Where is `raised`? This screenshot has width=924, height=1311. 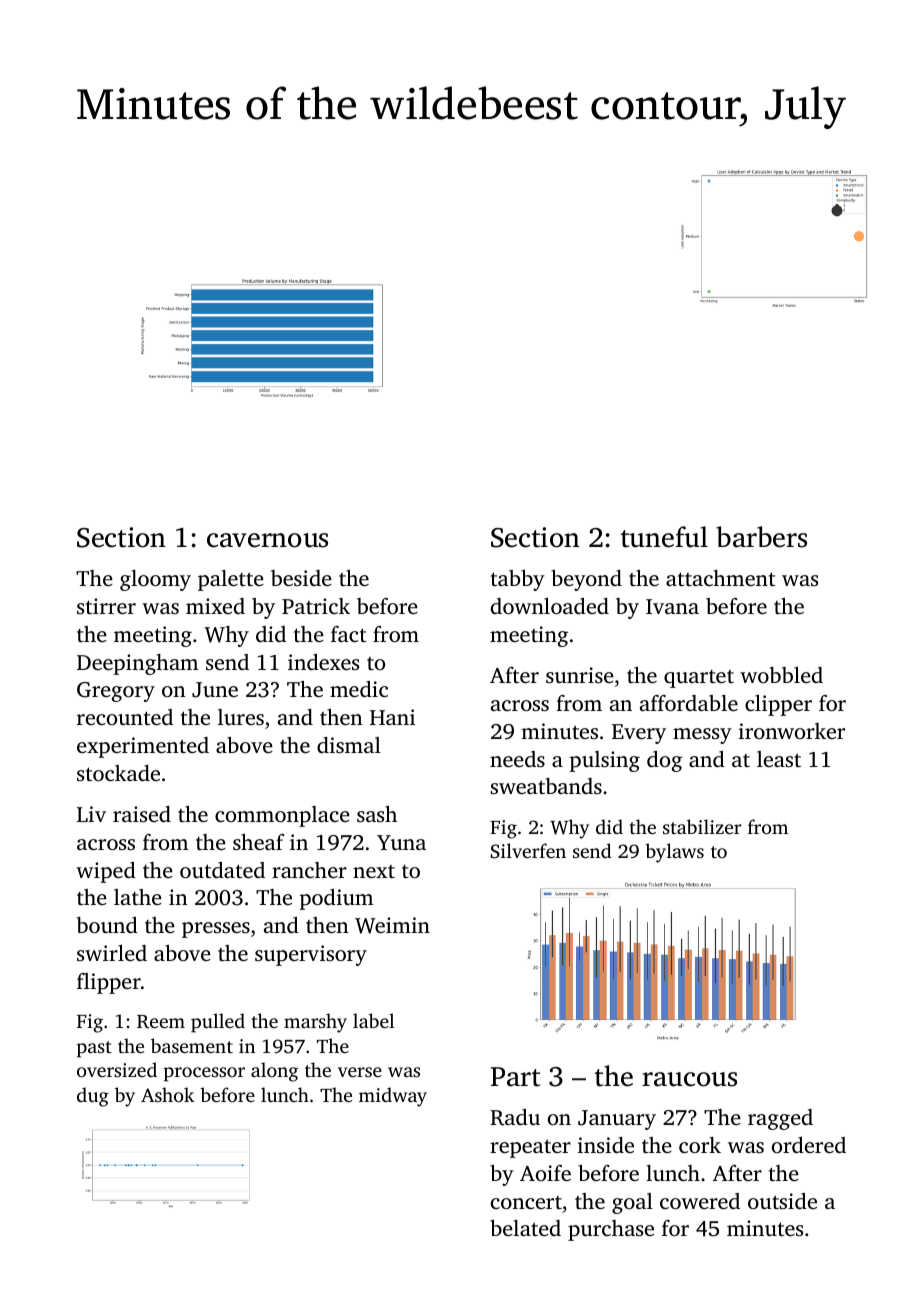
raised is located at coordinates (142, 814).
